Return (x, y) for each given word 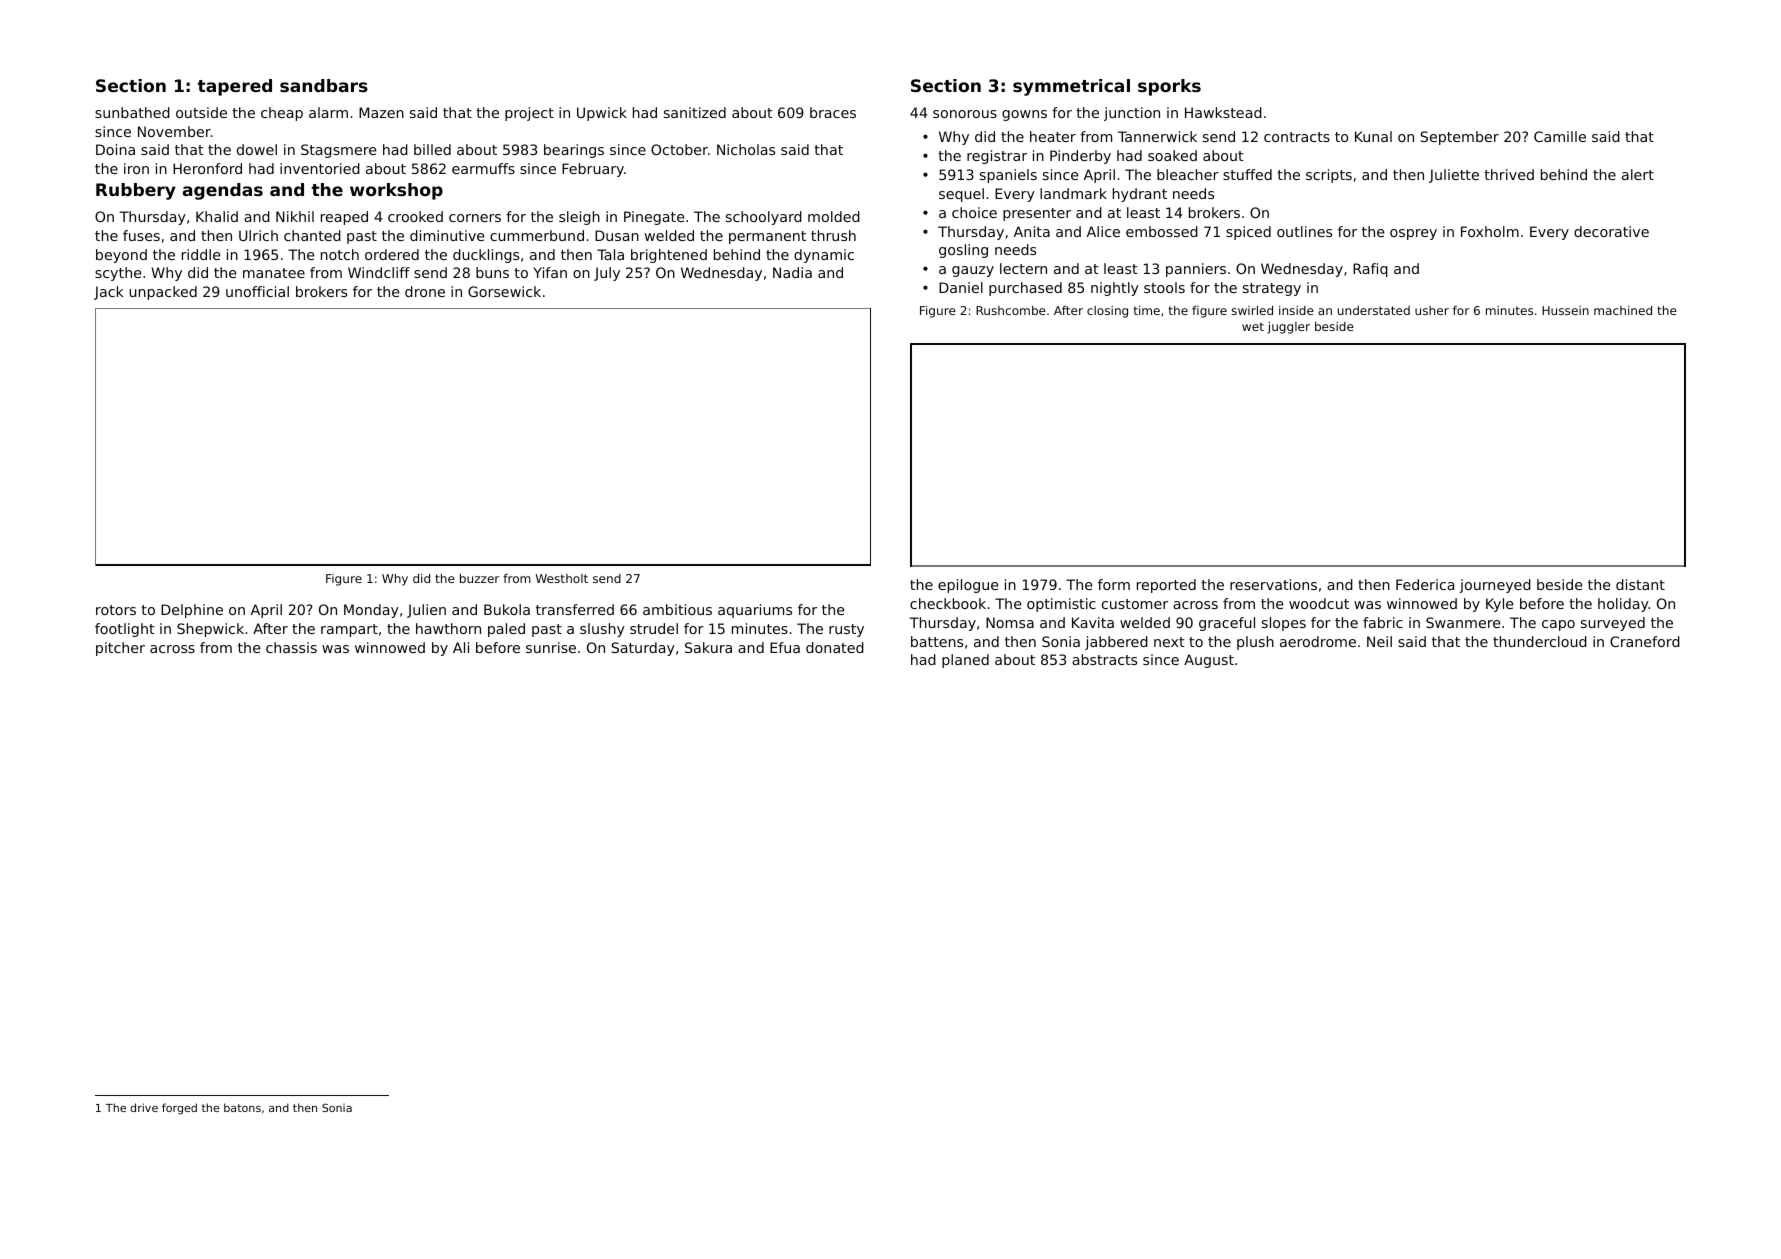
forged (179, 1109)
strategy (1272, 289)
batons (242, 1107)
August (1209, 661)
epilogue (968, 586)
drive (144, 1107)
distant (1640, 584)
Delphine (192, 611)
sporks (1169, 87)
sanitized (695, 112)
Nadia (792, 272)
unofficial (257, 291)
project (529, 114)
